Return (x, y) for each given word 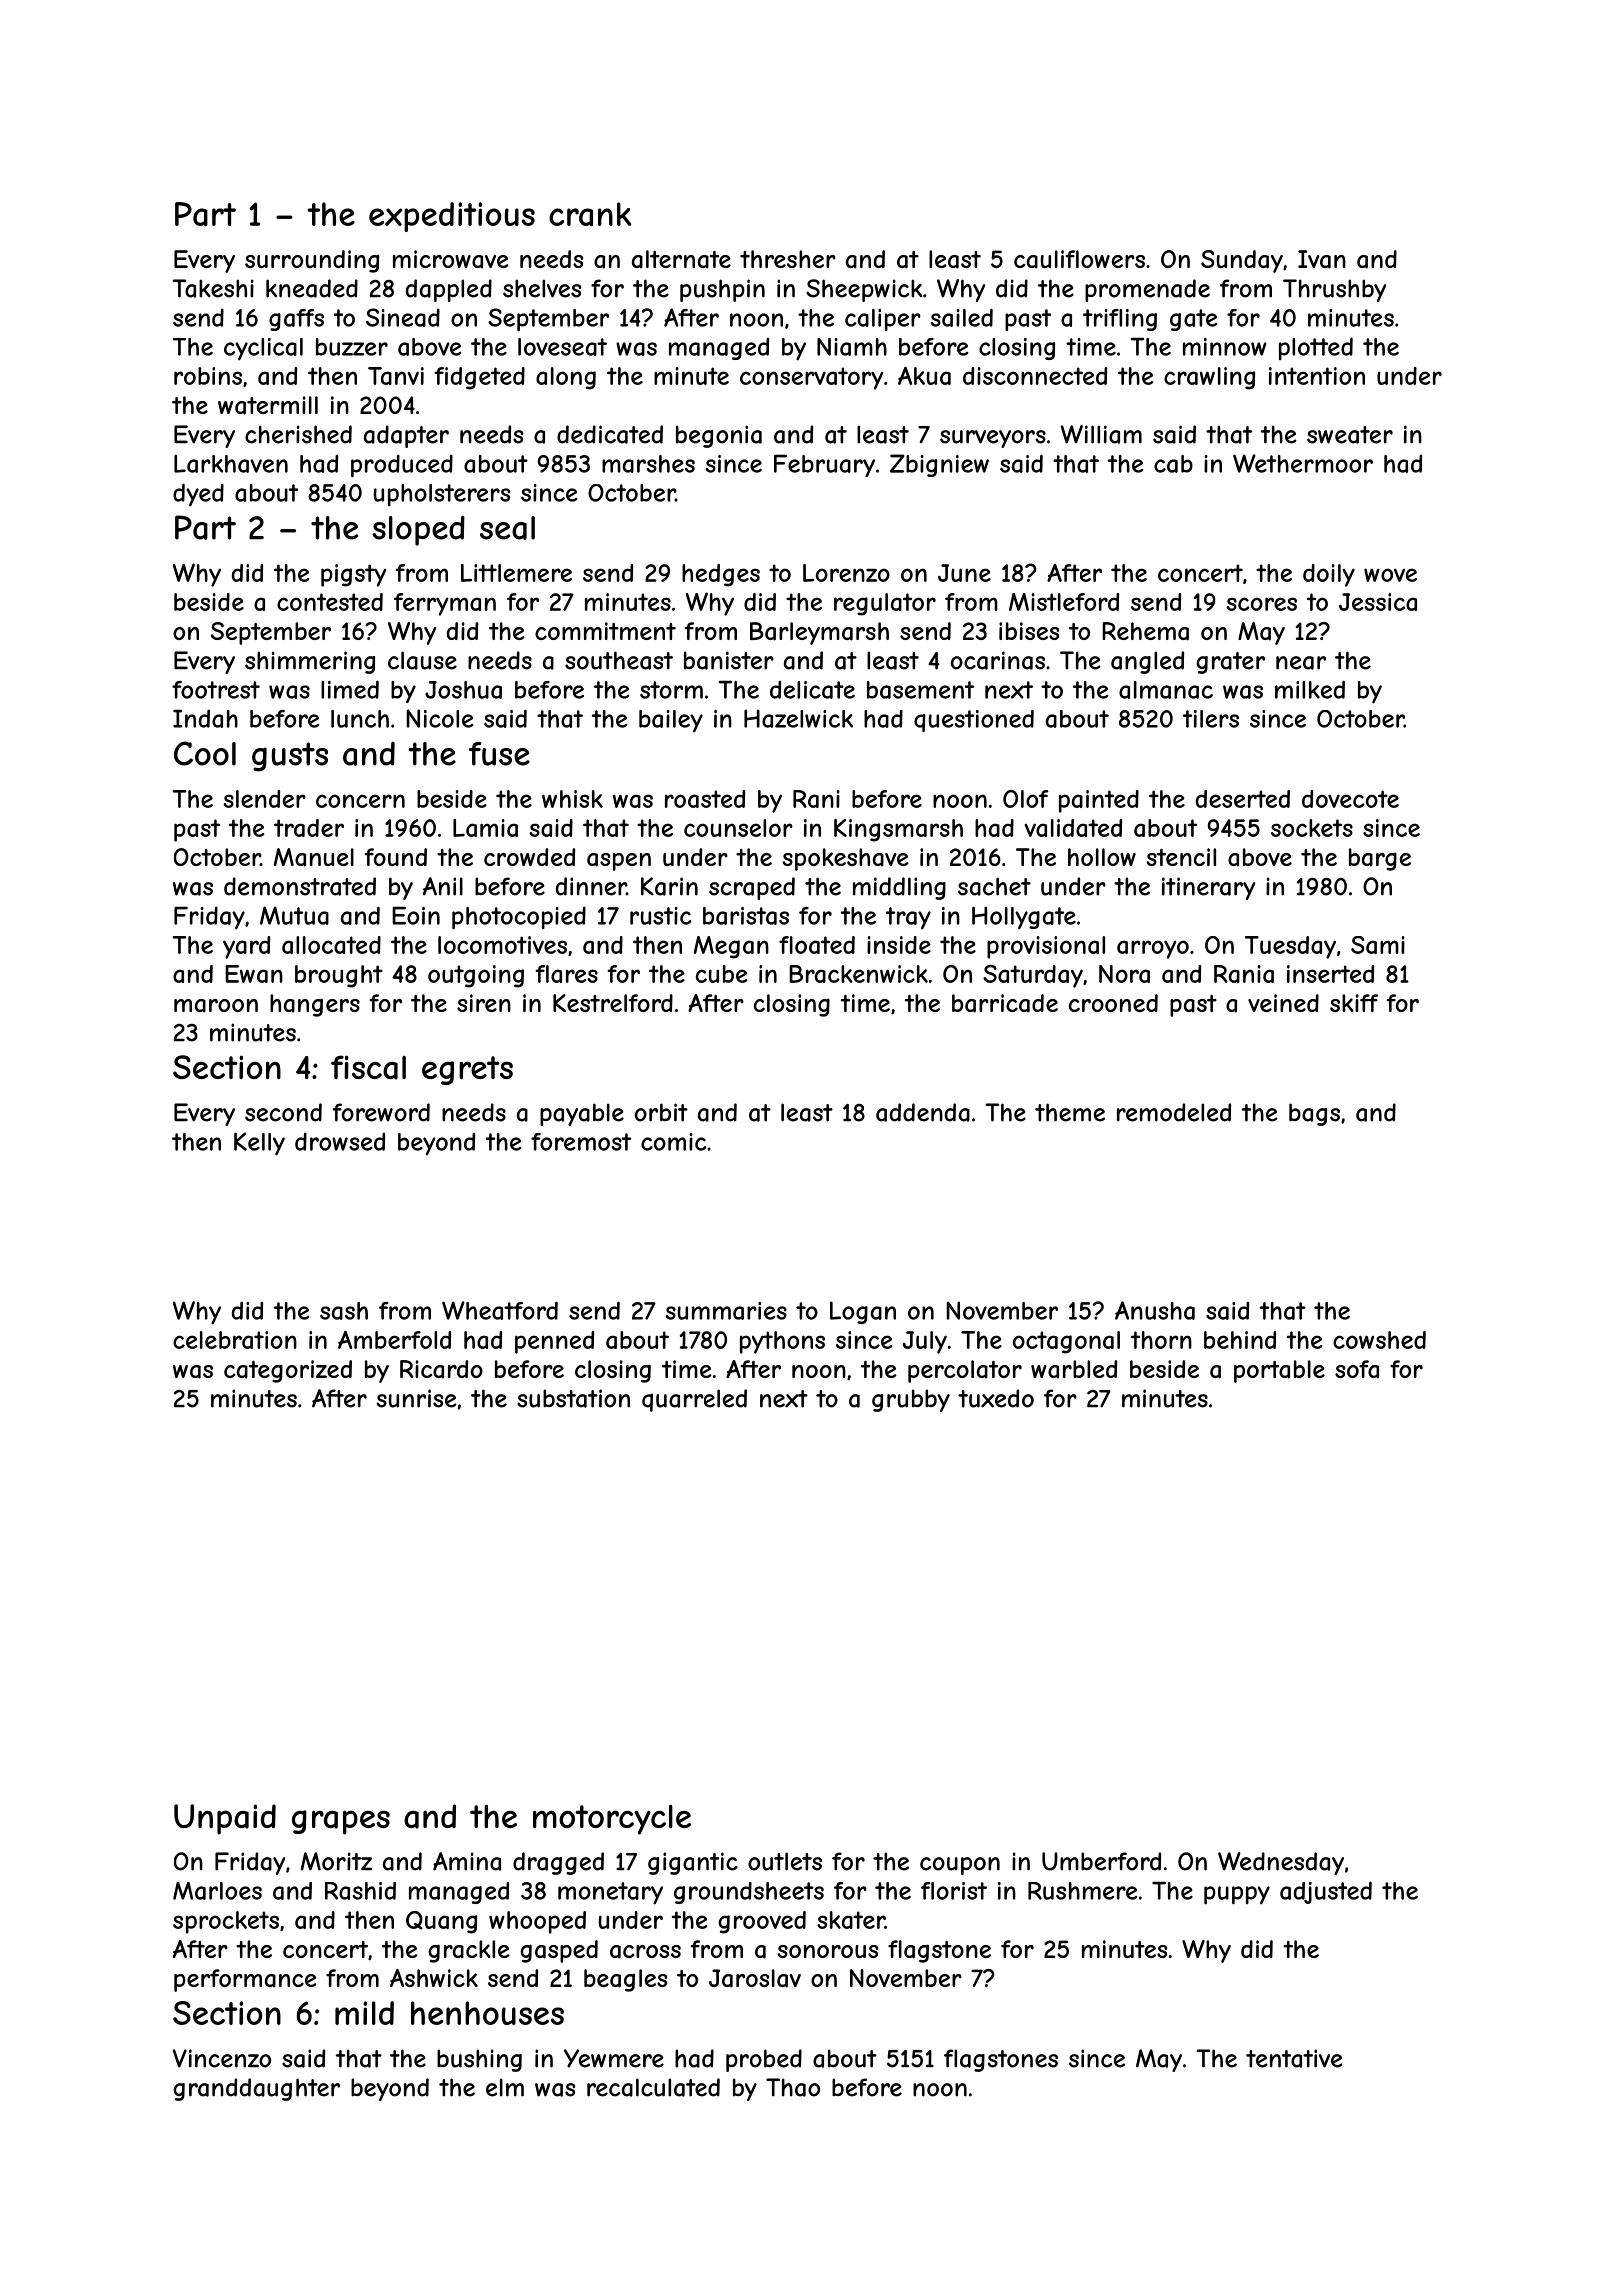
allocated (331, 945)
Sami (1378, 945)
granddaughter (256, 2089)
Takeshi (213, 288)
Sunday (1242, 261)
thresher (788, 259)
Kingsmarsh (898, 830)
